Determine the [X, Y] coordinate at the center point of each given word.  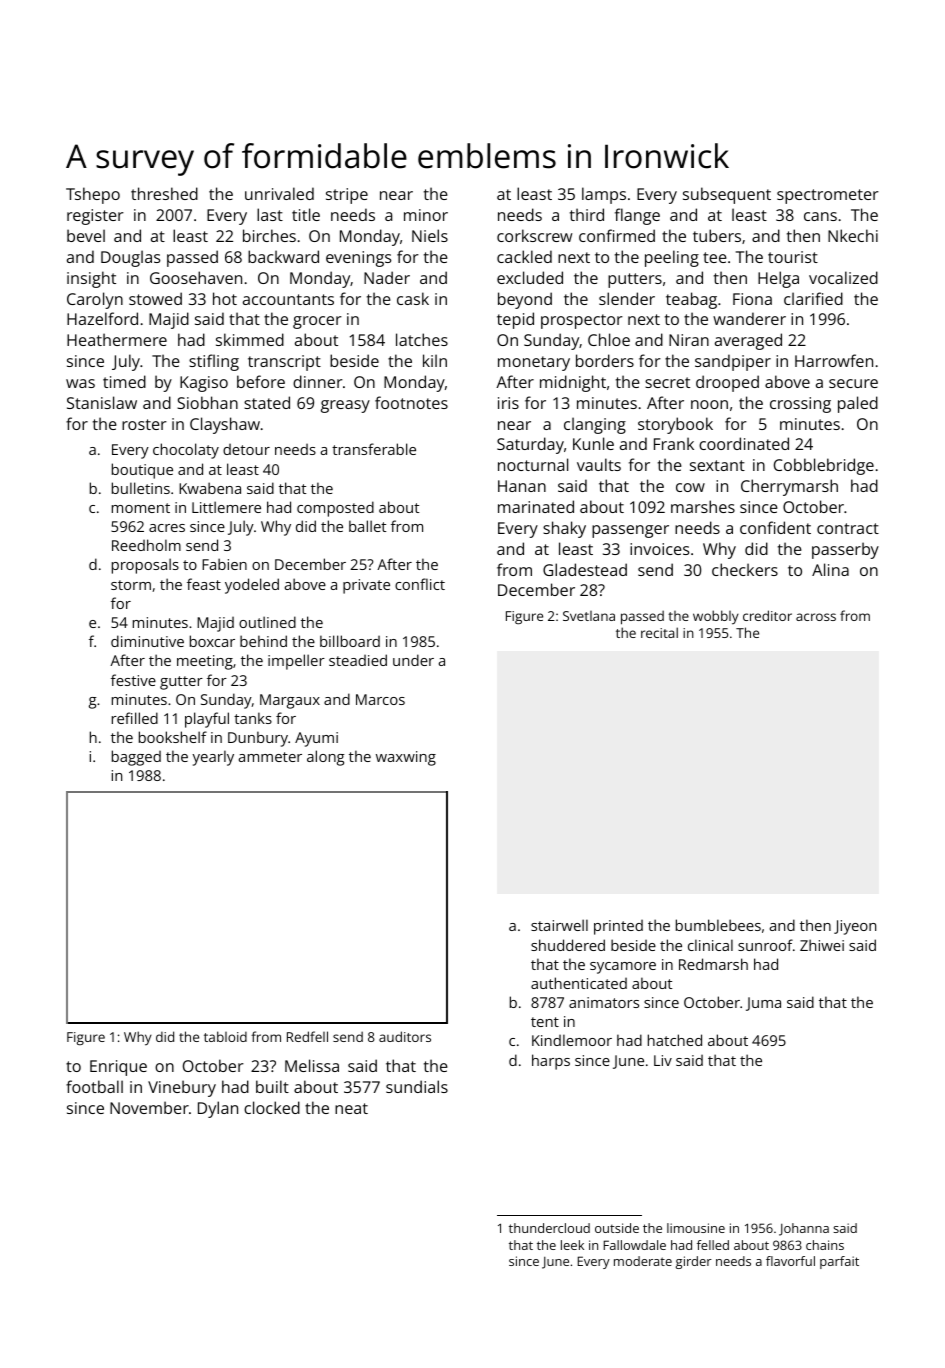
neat [351, 1108]
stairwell [559, 925]
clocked [272, 1107]
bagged [136, 758]
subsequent [727, 195]
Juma [763, 1004]
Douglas [130, 258]
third [587, 214]
